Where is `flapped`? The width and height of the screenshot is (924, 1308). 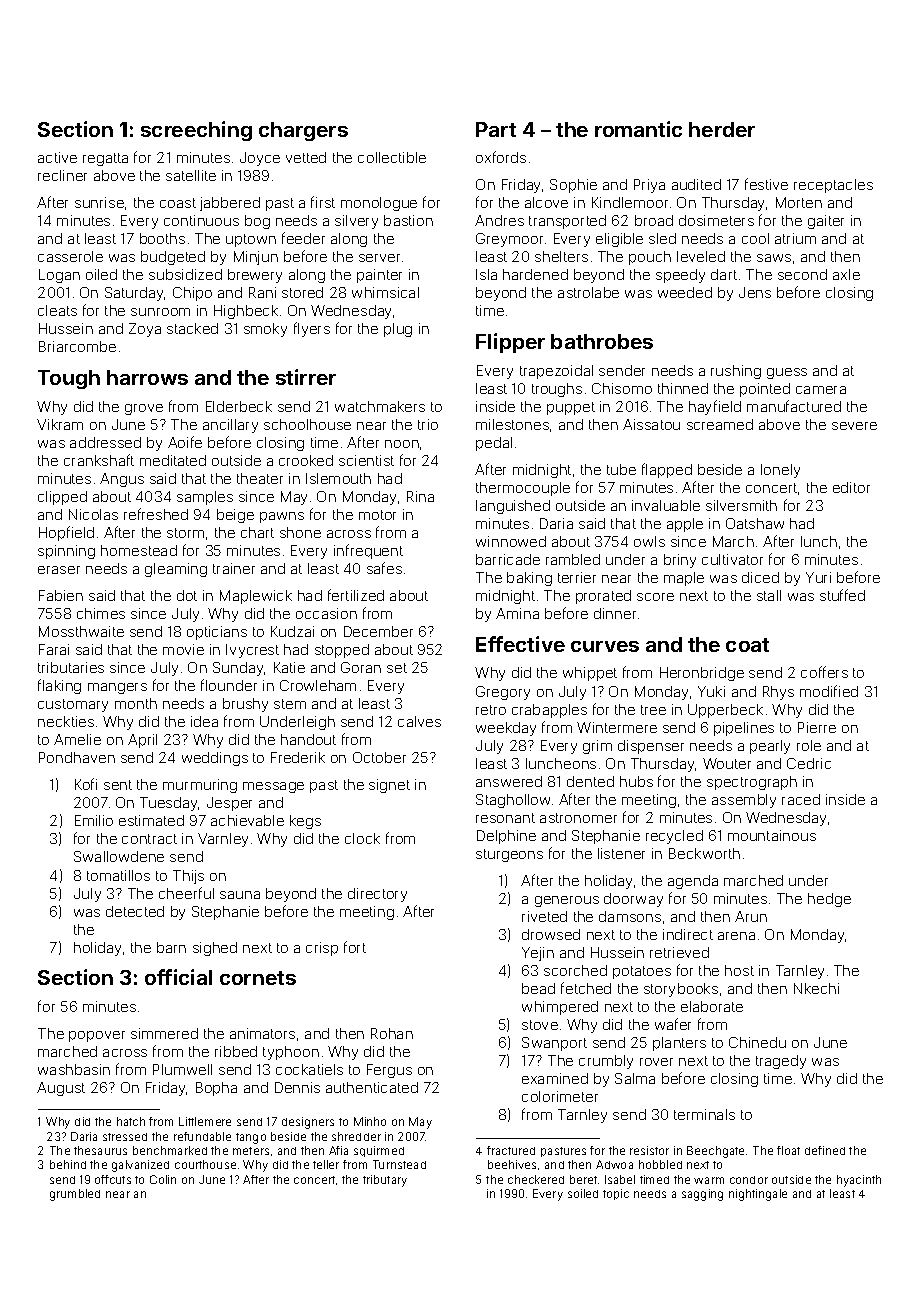
flapped is located at coordinates (667, 470).
